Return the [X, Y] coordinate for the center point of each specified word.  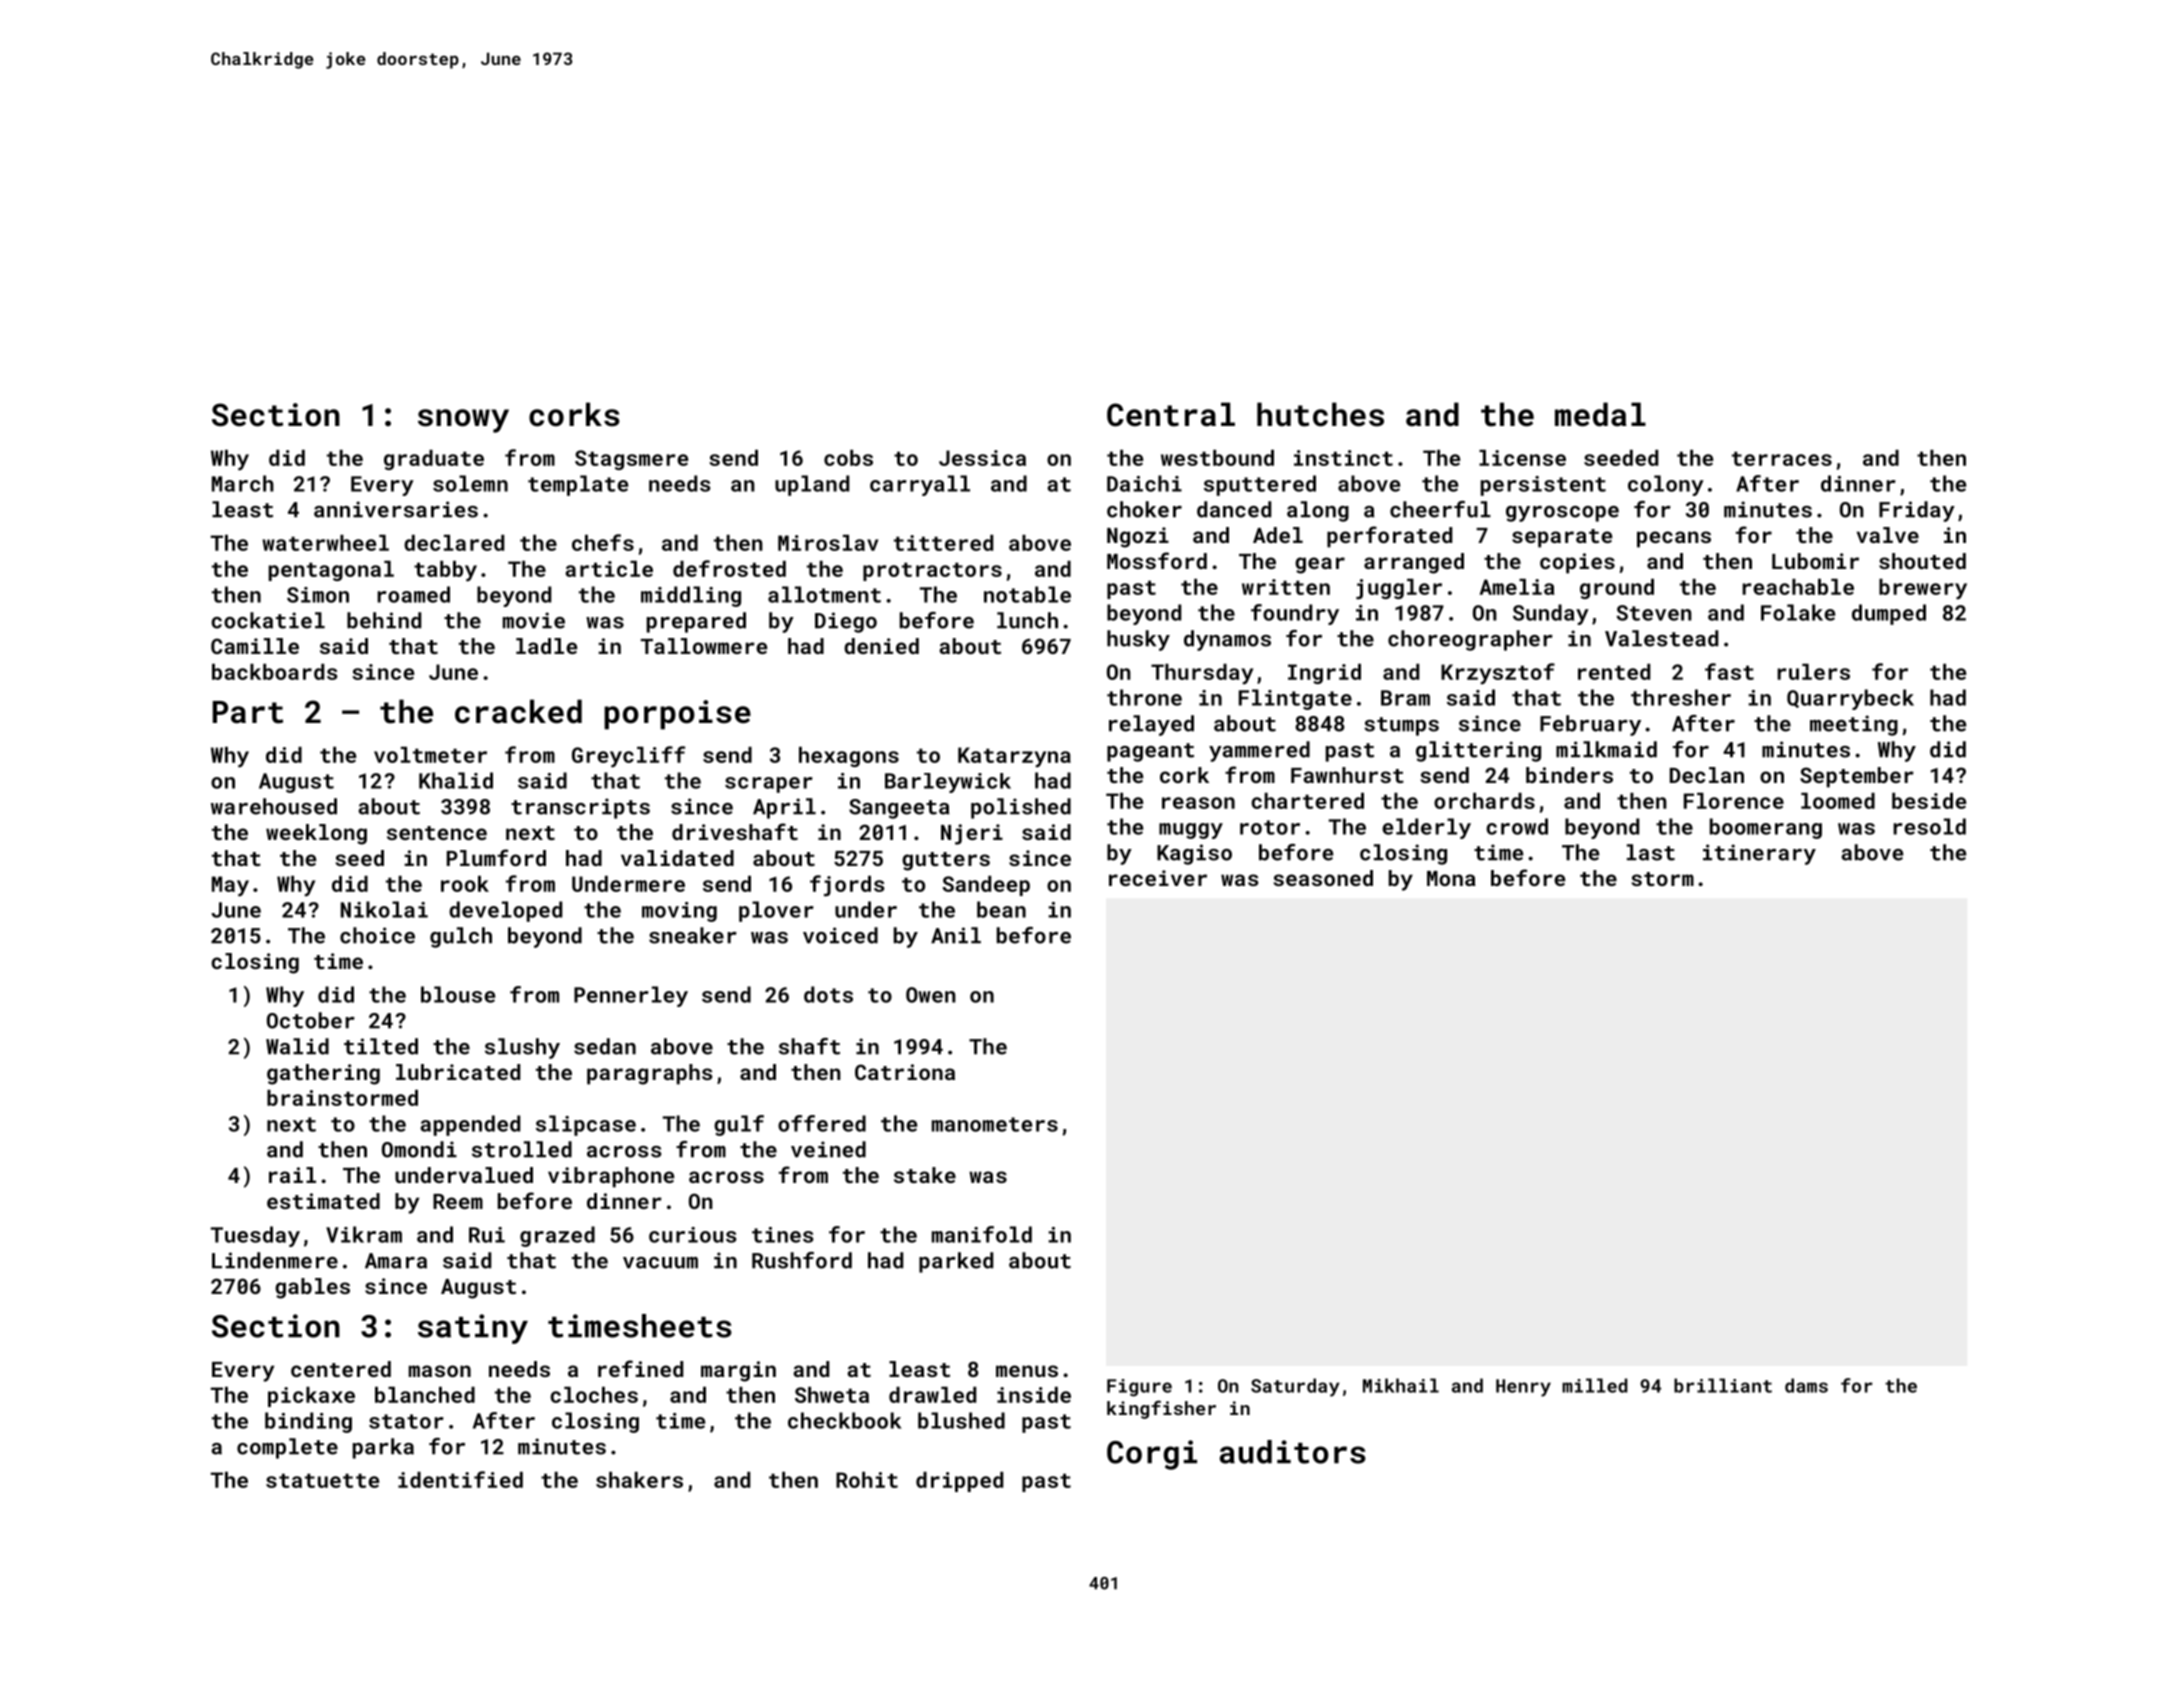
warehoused [274, 806]
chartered [1307, 801]
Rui [487, 1235]
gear [1320, 565]
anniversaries [396, 509]
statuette [322, 1480]
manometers [995, 1124]
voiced [840, 935]
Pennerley [631, 996]
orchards [1484, 801]
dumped [1889, 614]
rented [1614, 672]
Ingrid [1324, 674]
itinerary [1759, 854]
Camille [255, 646]
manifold [982, 1234]
